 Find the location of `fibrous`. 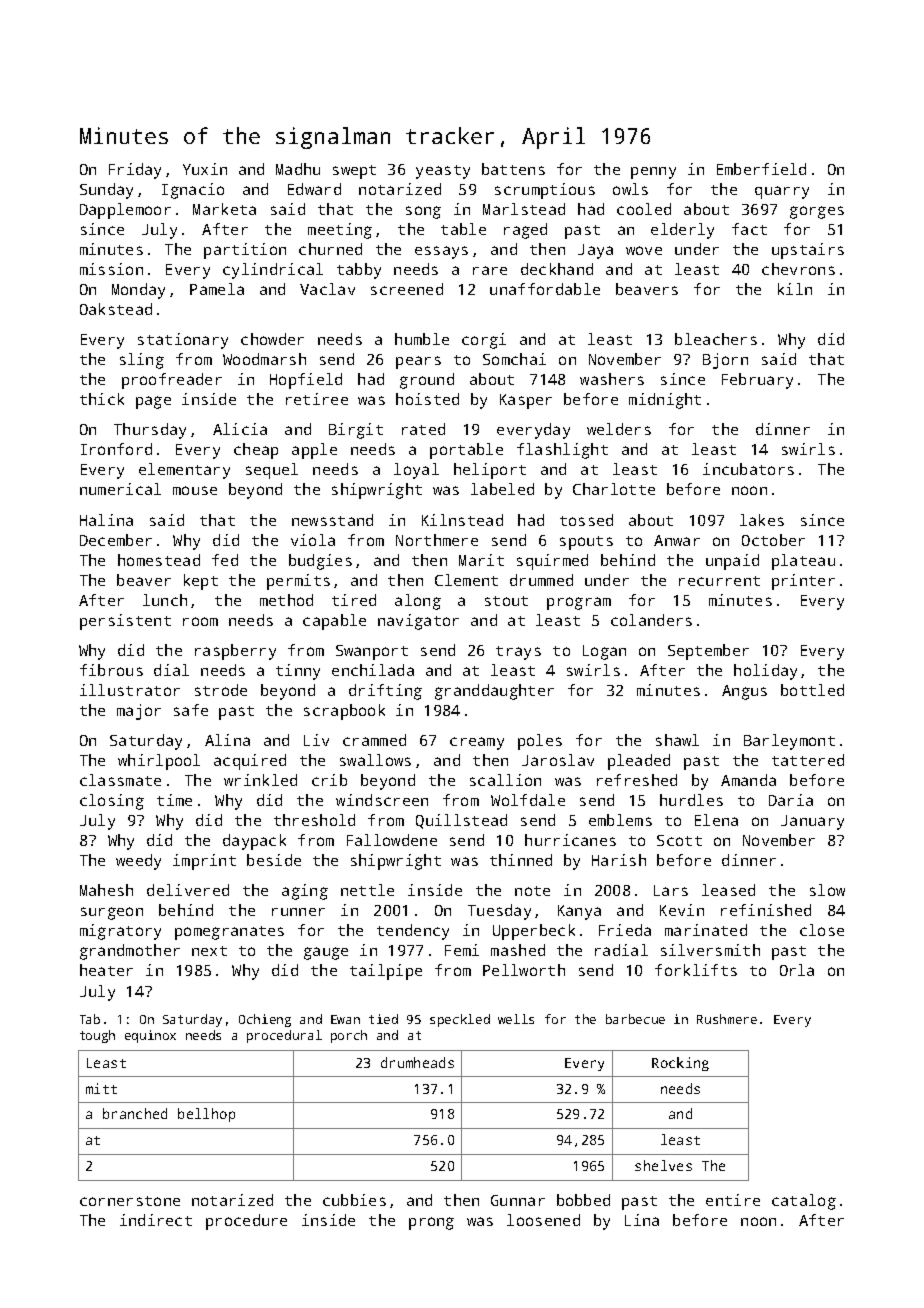

fibrous is located at coordinates (111, 670).
